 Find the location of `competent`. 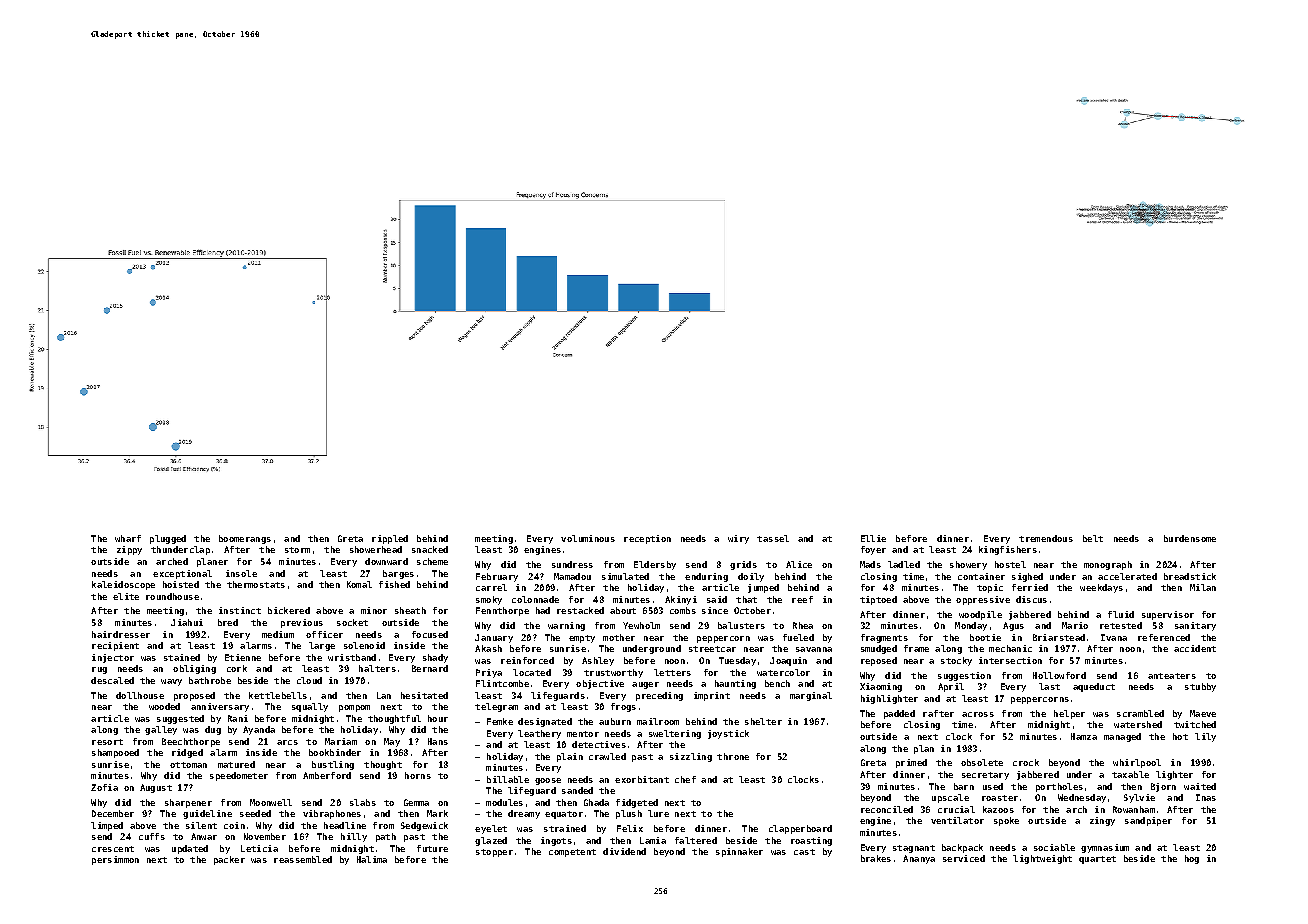

competent is located at coordinates (572, 853).
